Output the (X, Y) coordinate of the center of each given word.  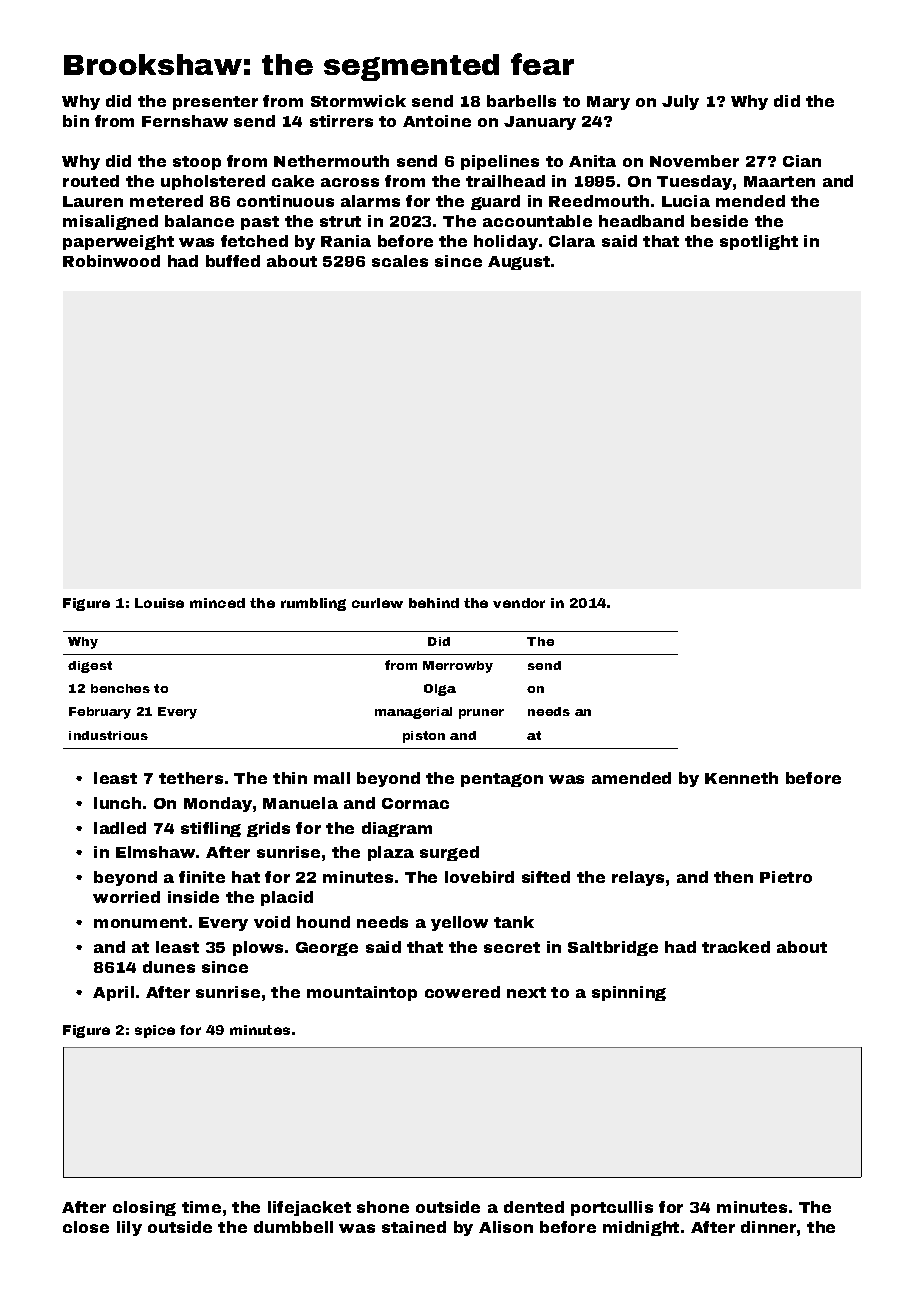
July (680, 102)
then (733, 877)
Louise (159, 603)
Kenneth (741, 778)
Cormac (415, 803)
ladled (120, 828)
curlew (377, 603)
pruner (481, 714)
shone (383, 1207)
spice (155, 1031)
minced (217, 603)
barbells (521, 101)
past (260, 223)
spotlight (759, 242)
